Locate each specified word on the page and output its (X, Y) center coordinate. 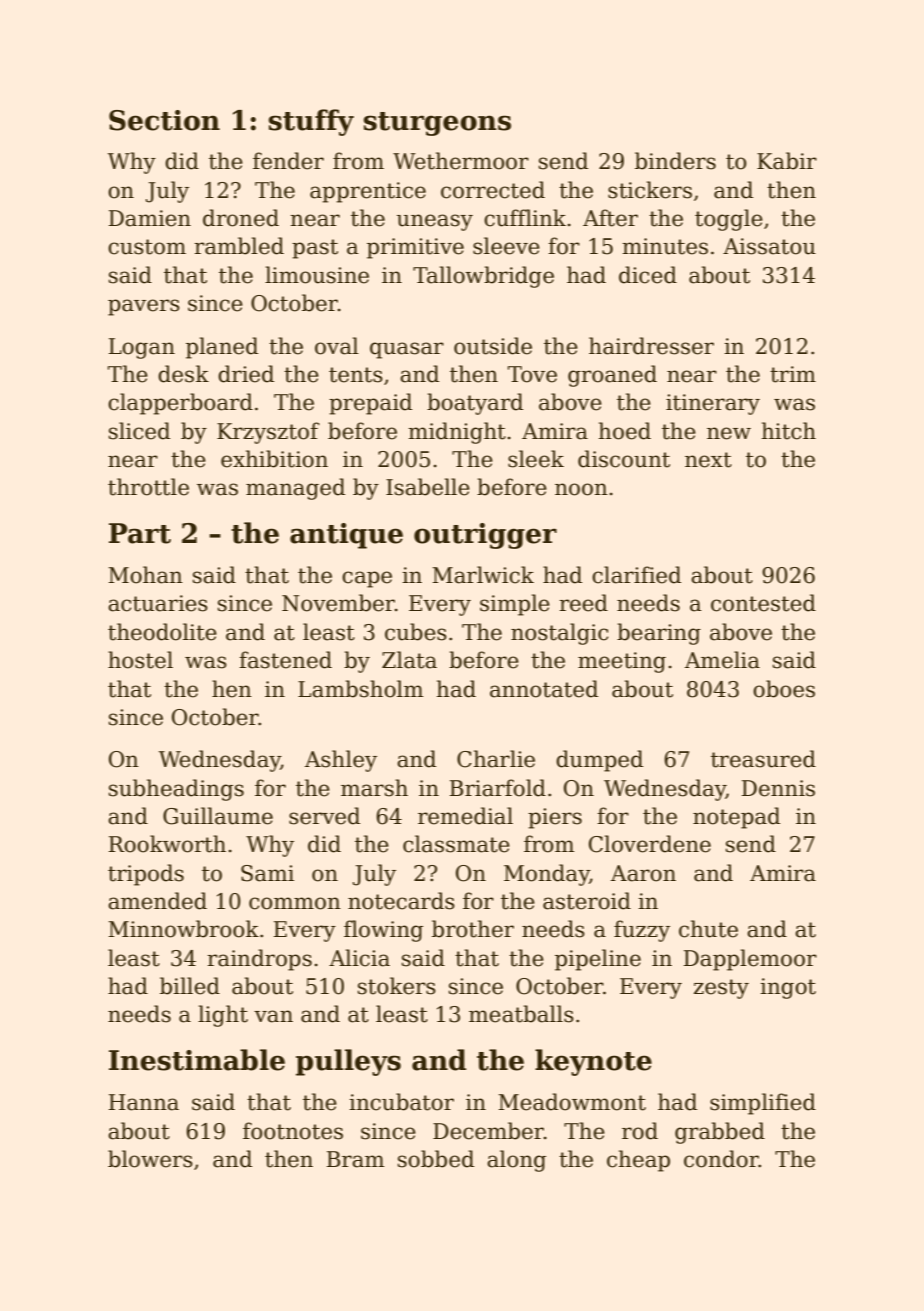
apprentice (368, 192)
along (516, 1161)
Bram (355, 1159)
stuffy (311, 122)
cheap (638, 1161)
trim (793, 374)
